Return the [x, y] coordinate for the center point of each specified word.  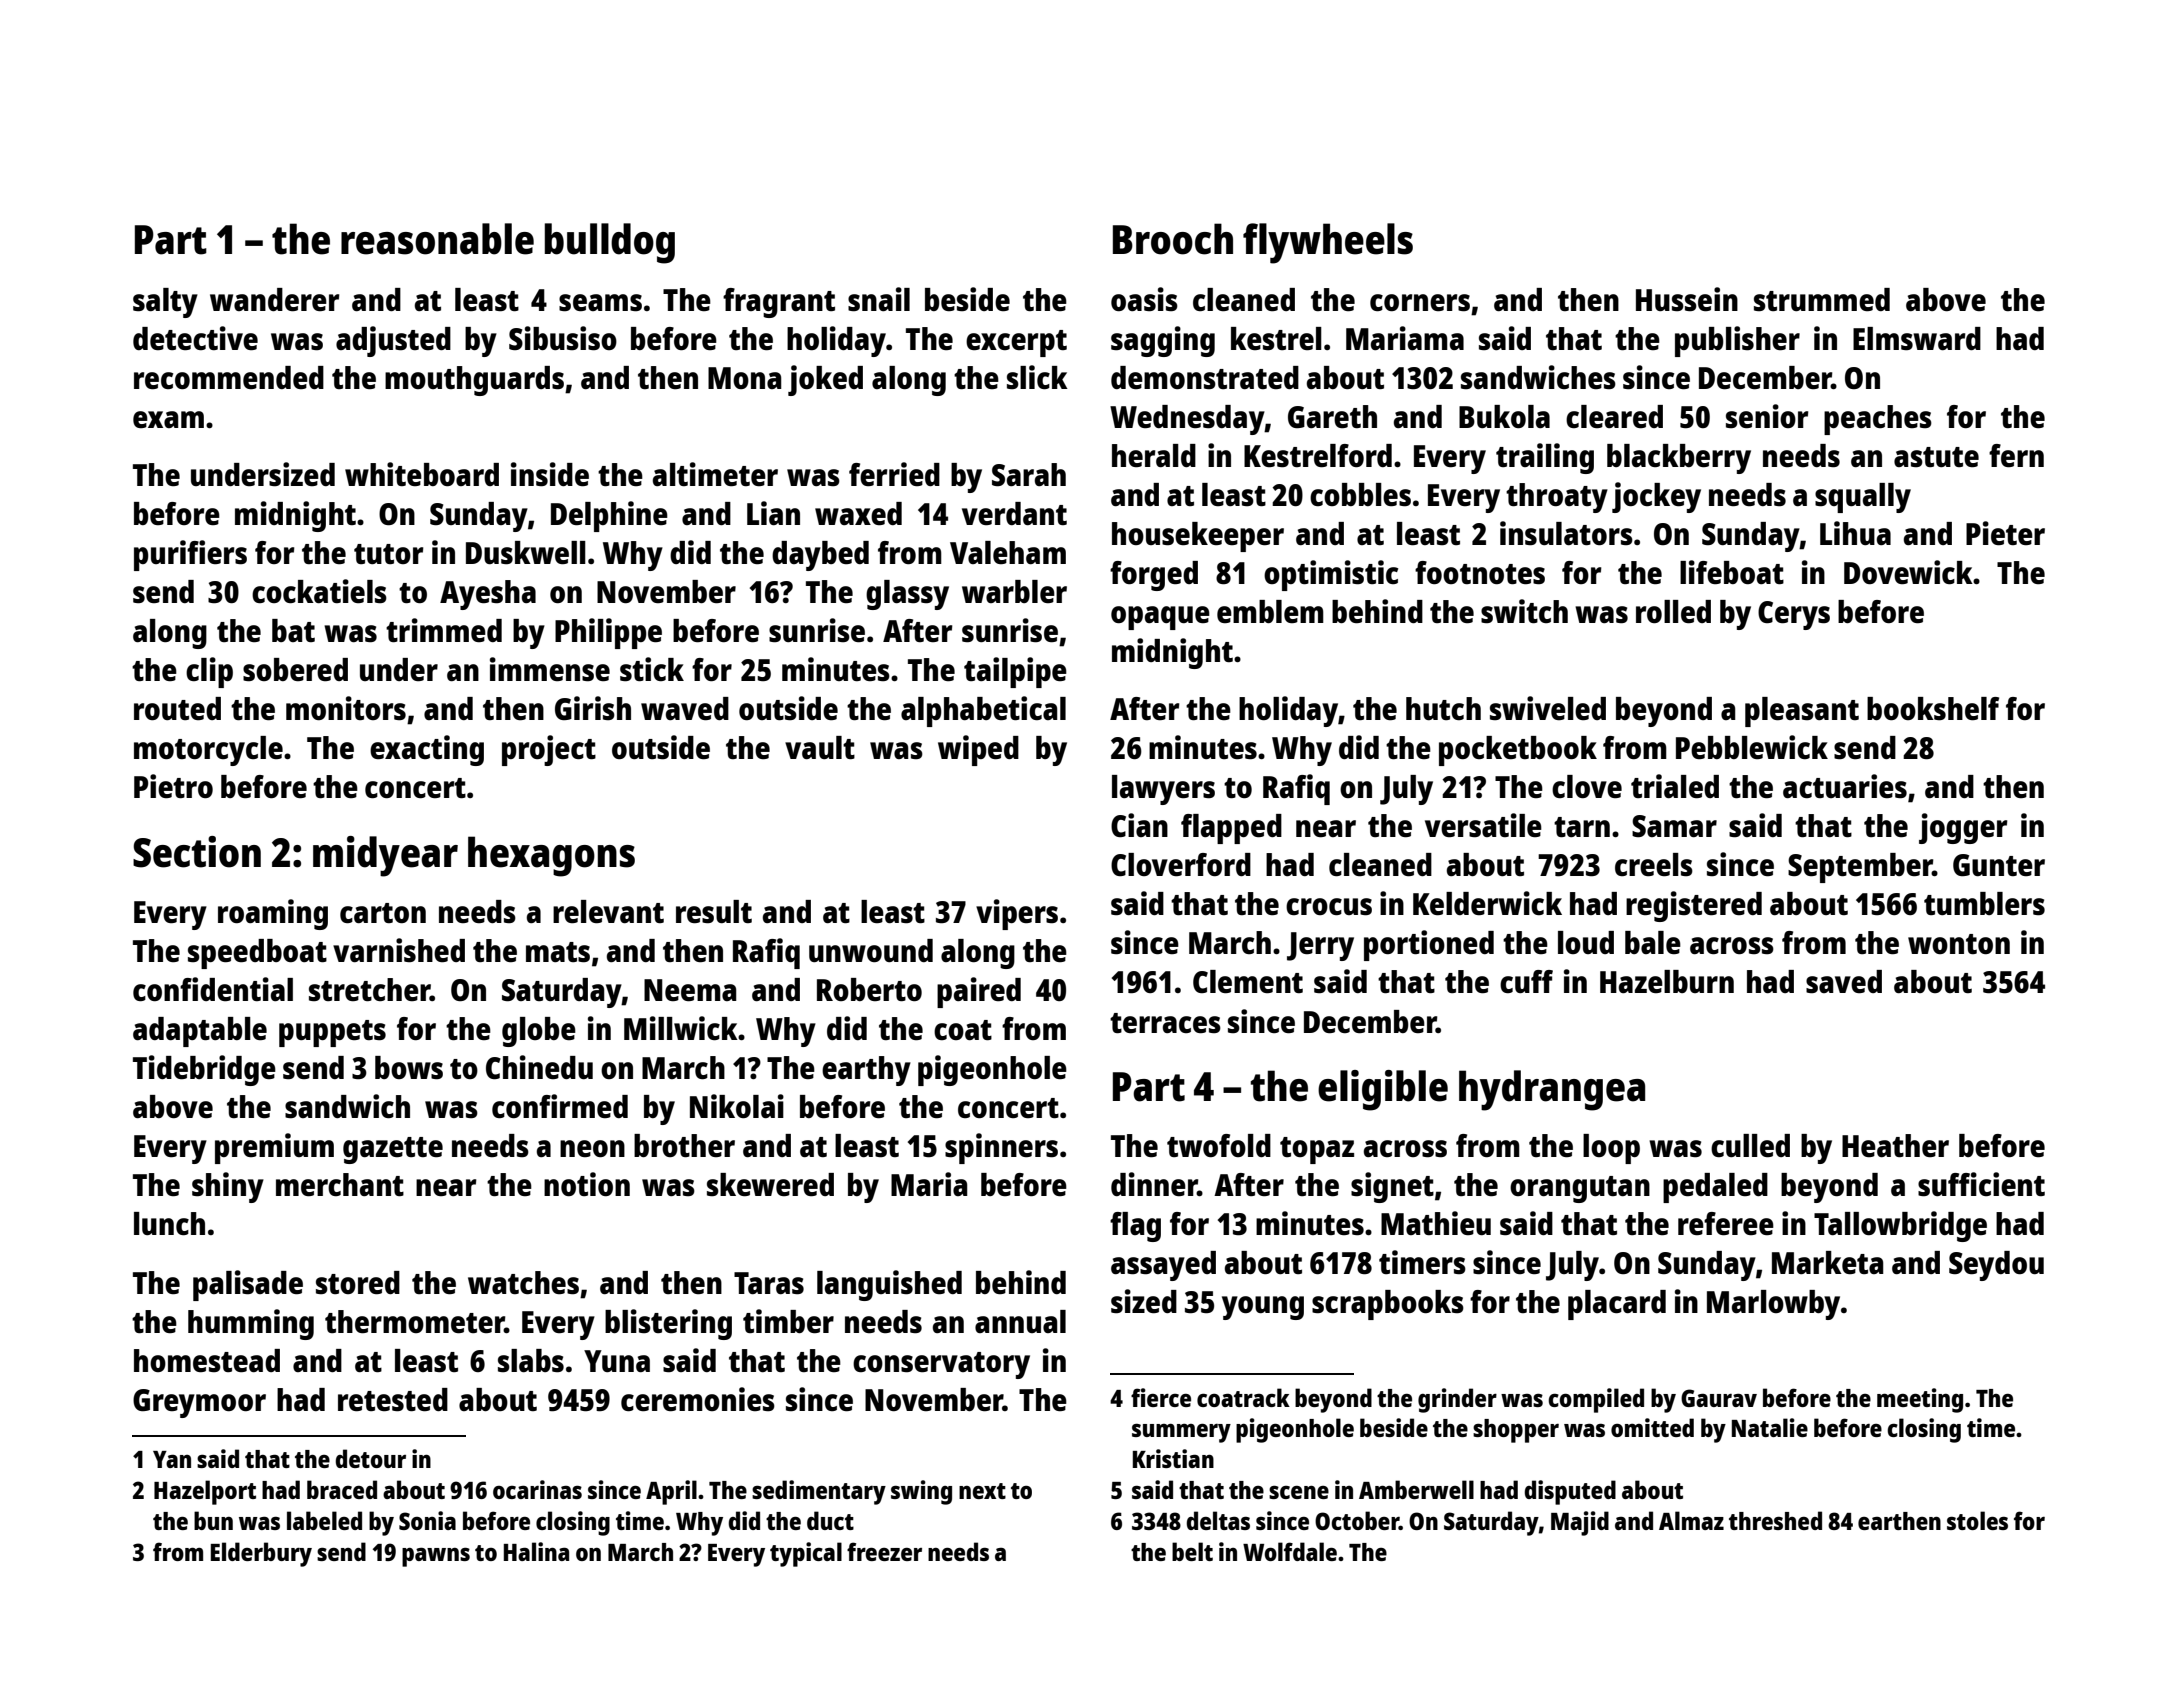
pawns [436, 1557]
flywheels [1328, 243]
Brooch [1173, 239]
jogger [1963, 828]
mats [558, 952]
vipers [1017, 914]
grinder [1457, 1400]
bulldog [610, 243]
